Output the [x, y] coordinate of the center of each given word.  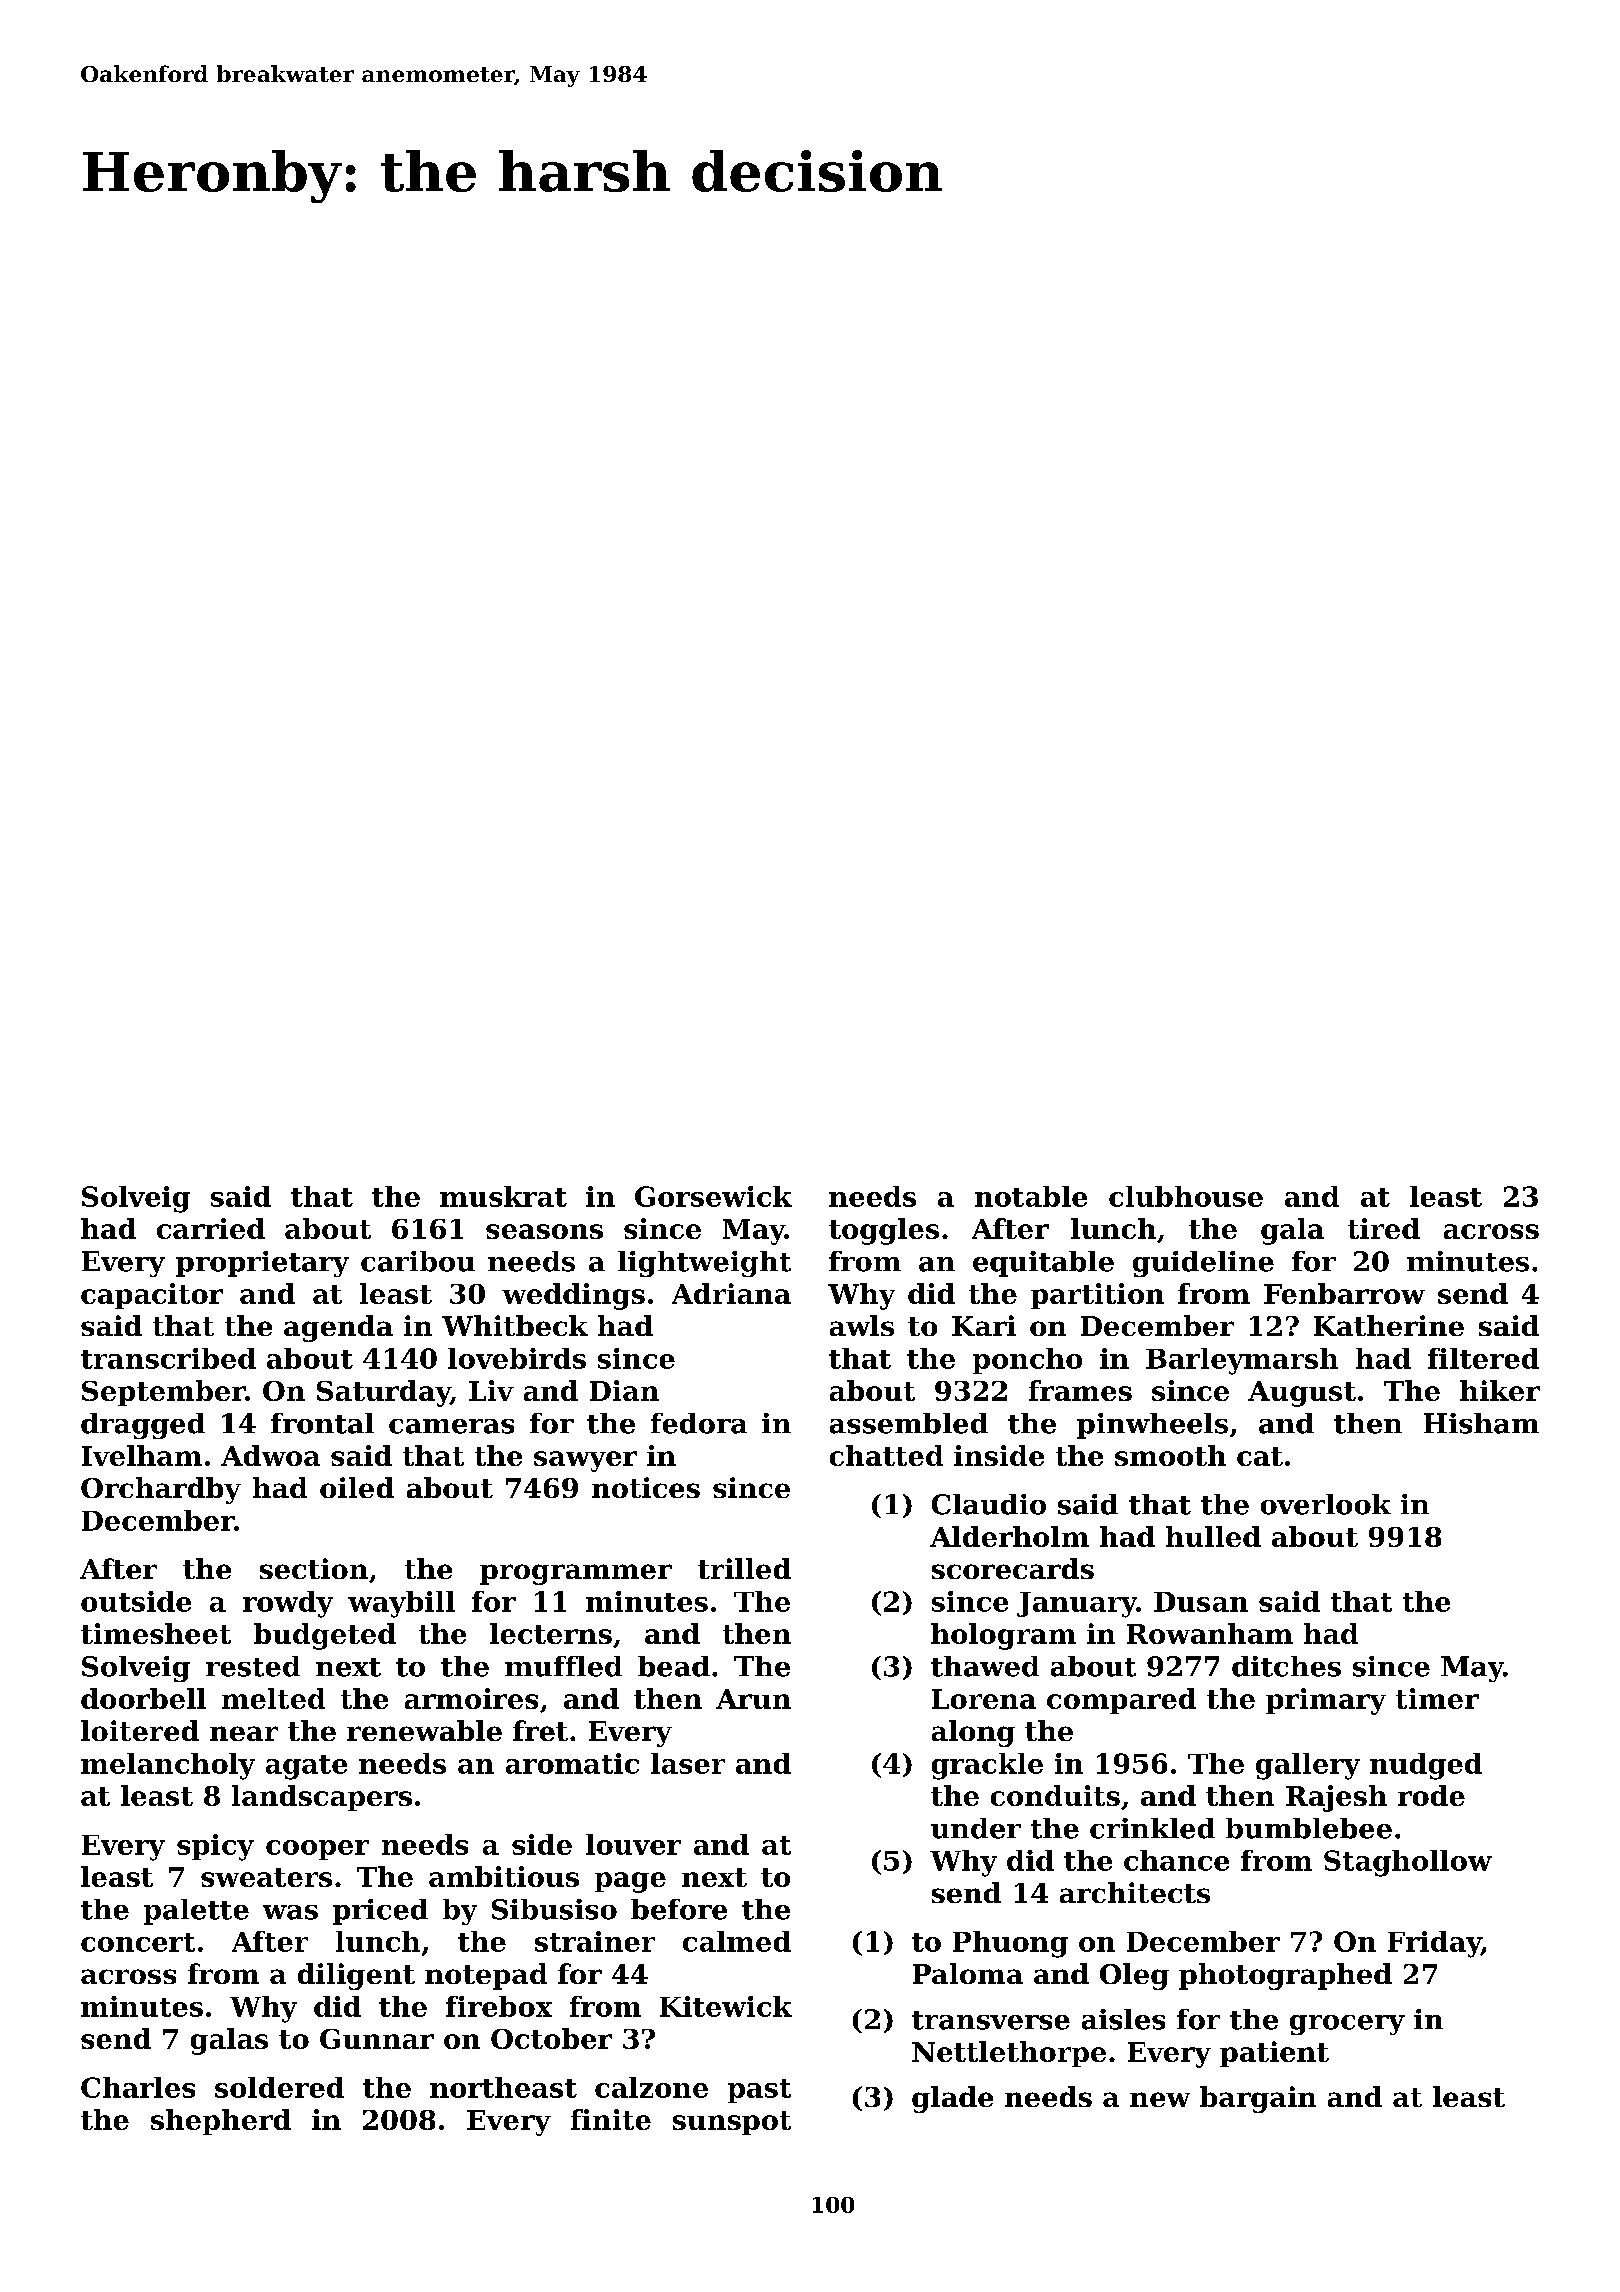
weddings [573, 1296]
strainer [595, 1941]
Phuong [1010, 1944]
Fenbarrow [1344, 1293]
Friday [1434, 1944]
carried [211, 1228]
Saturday [384, 1393]
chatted [886, 1455]
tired [1384, 1228]
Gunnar [377, 2039]
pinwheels [1152, 1426]
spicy [215, 1847]
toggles [884, 1231]
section [314, 1568]
